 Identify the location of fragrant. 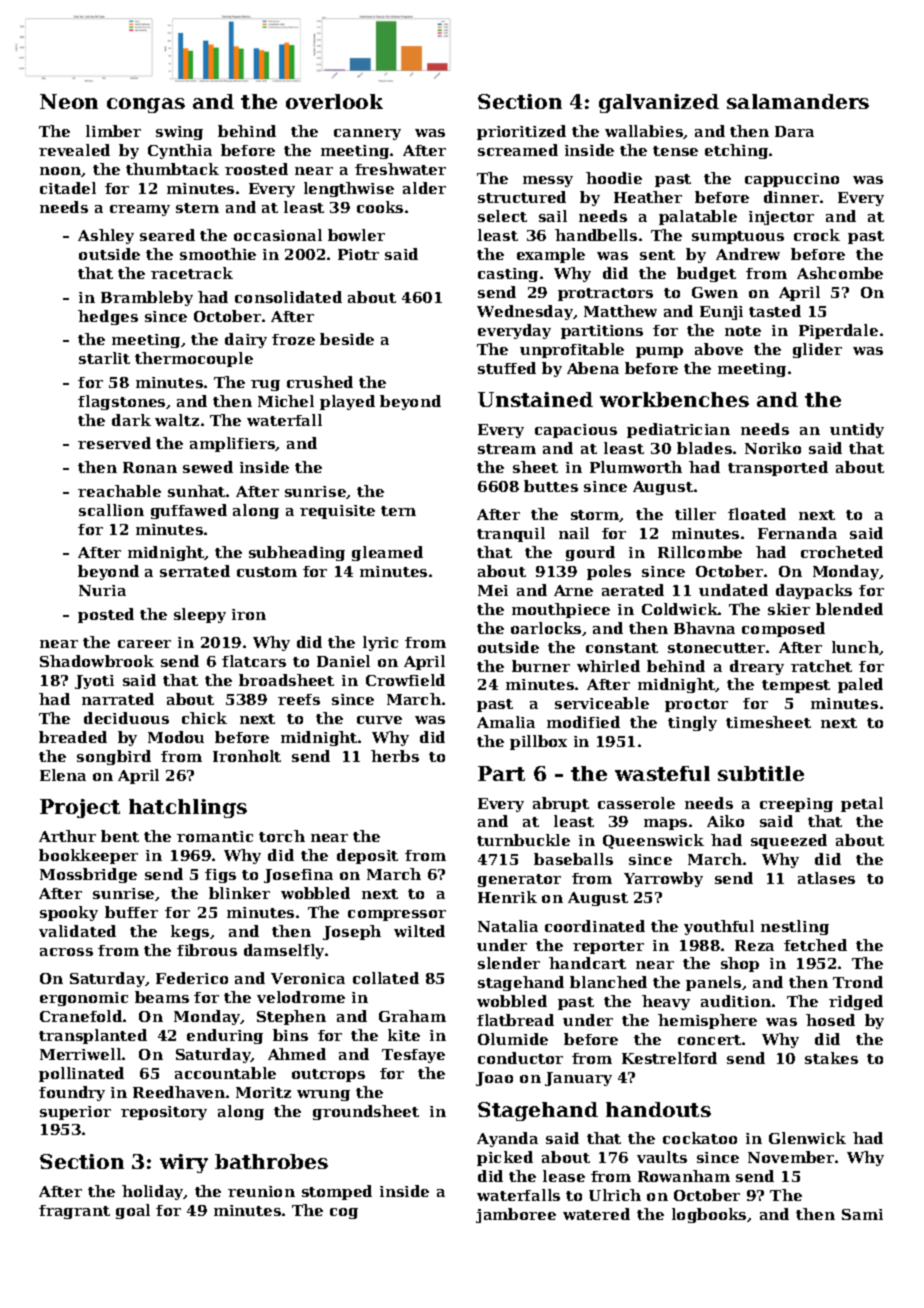
(74, 1212).
